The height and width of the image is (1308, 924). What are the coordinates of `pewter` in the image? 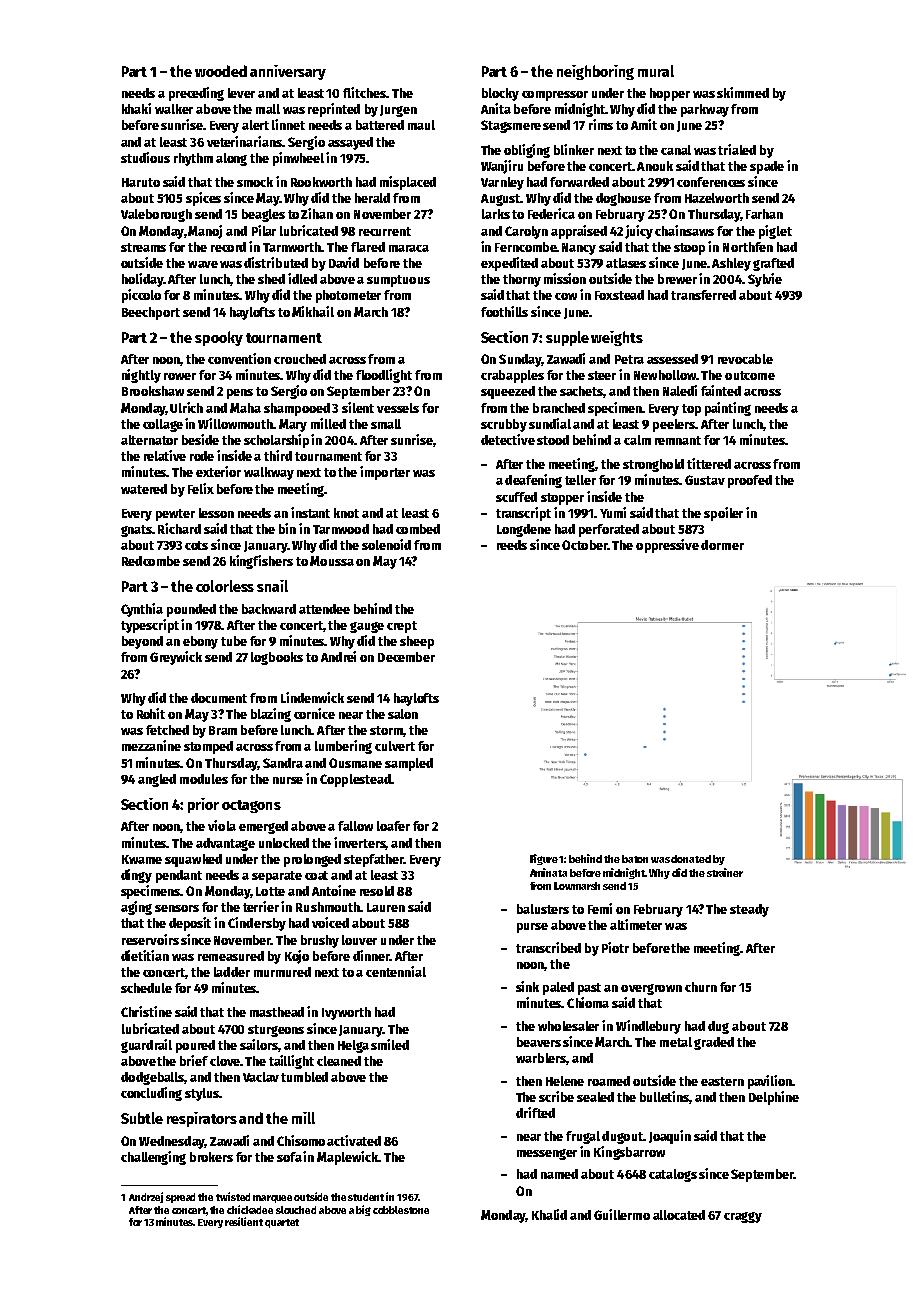 It's located at (175, 515).
